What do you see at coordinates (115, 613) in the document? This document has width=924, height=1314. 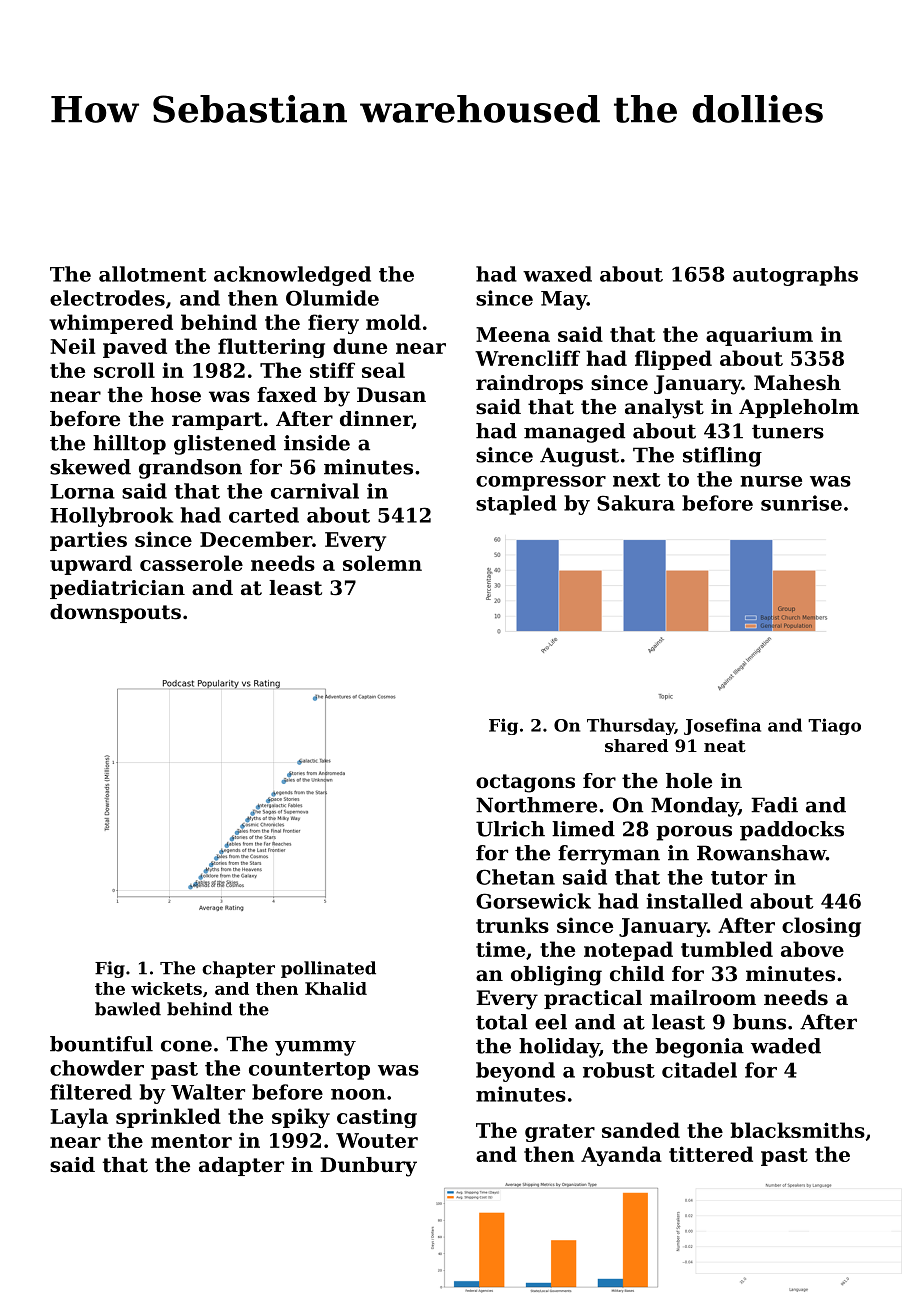 I see `downspouts` at bounding box center [115, 613].
